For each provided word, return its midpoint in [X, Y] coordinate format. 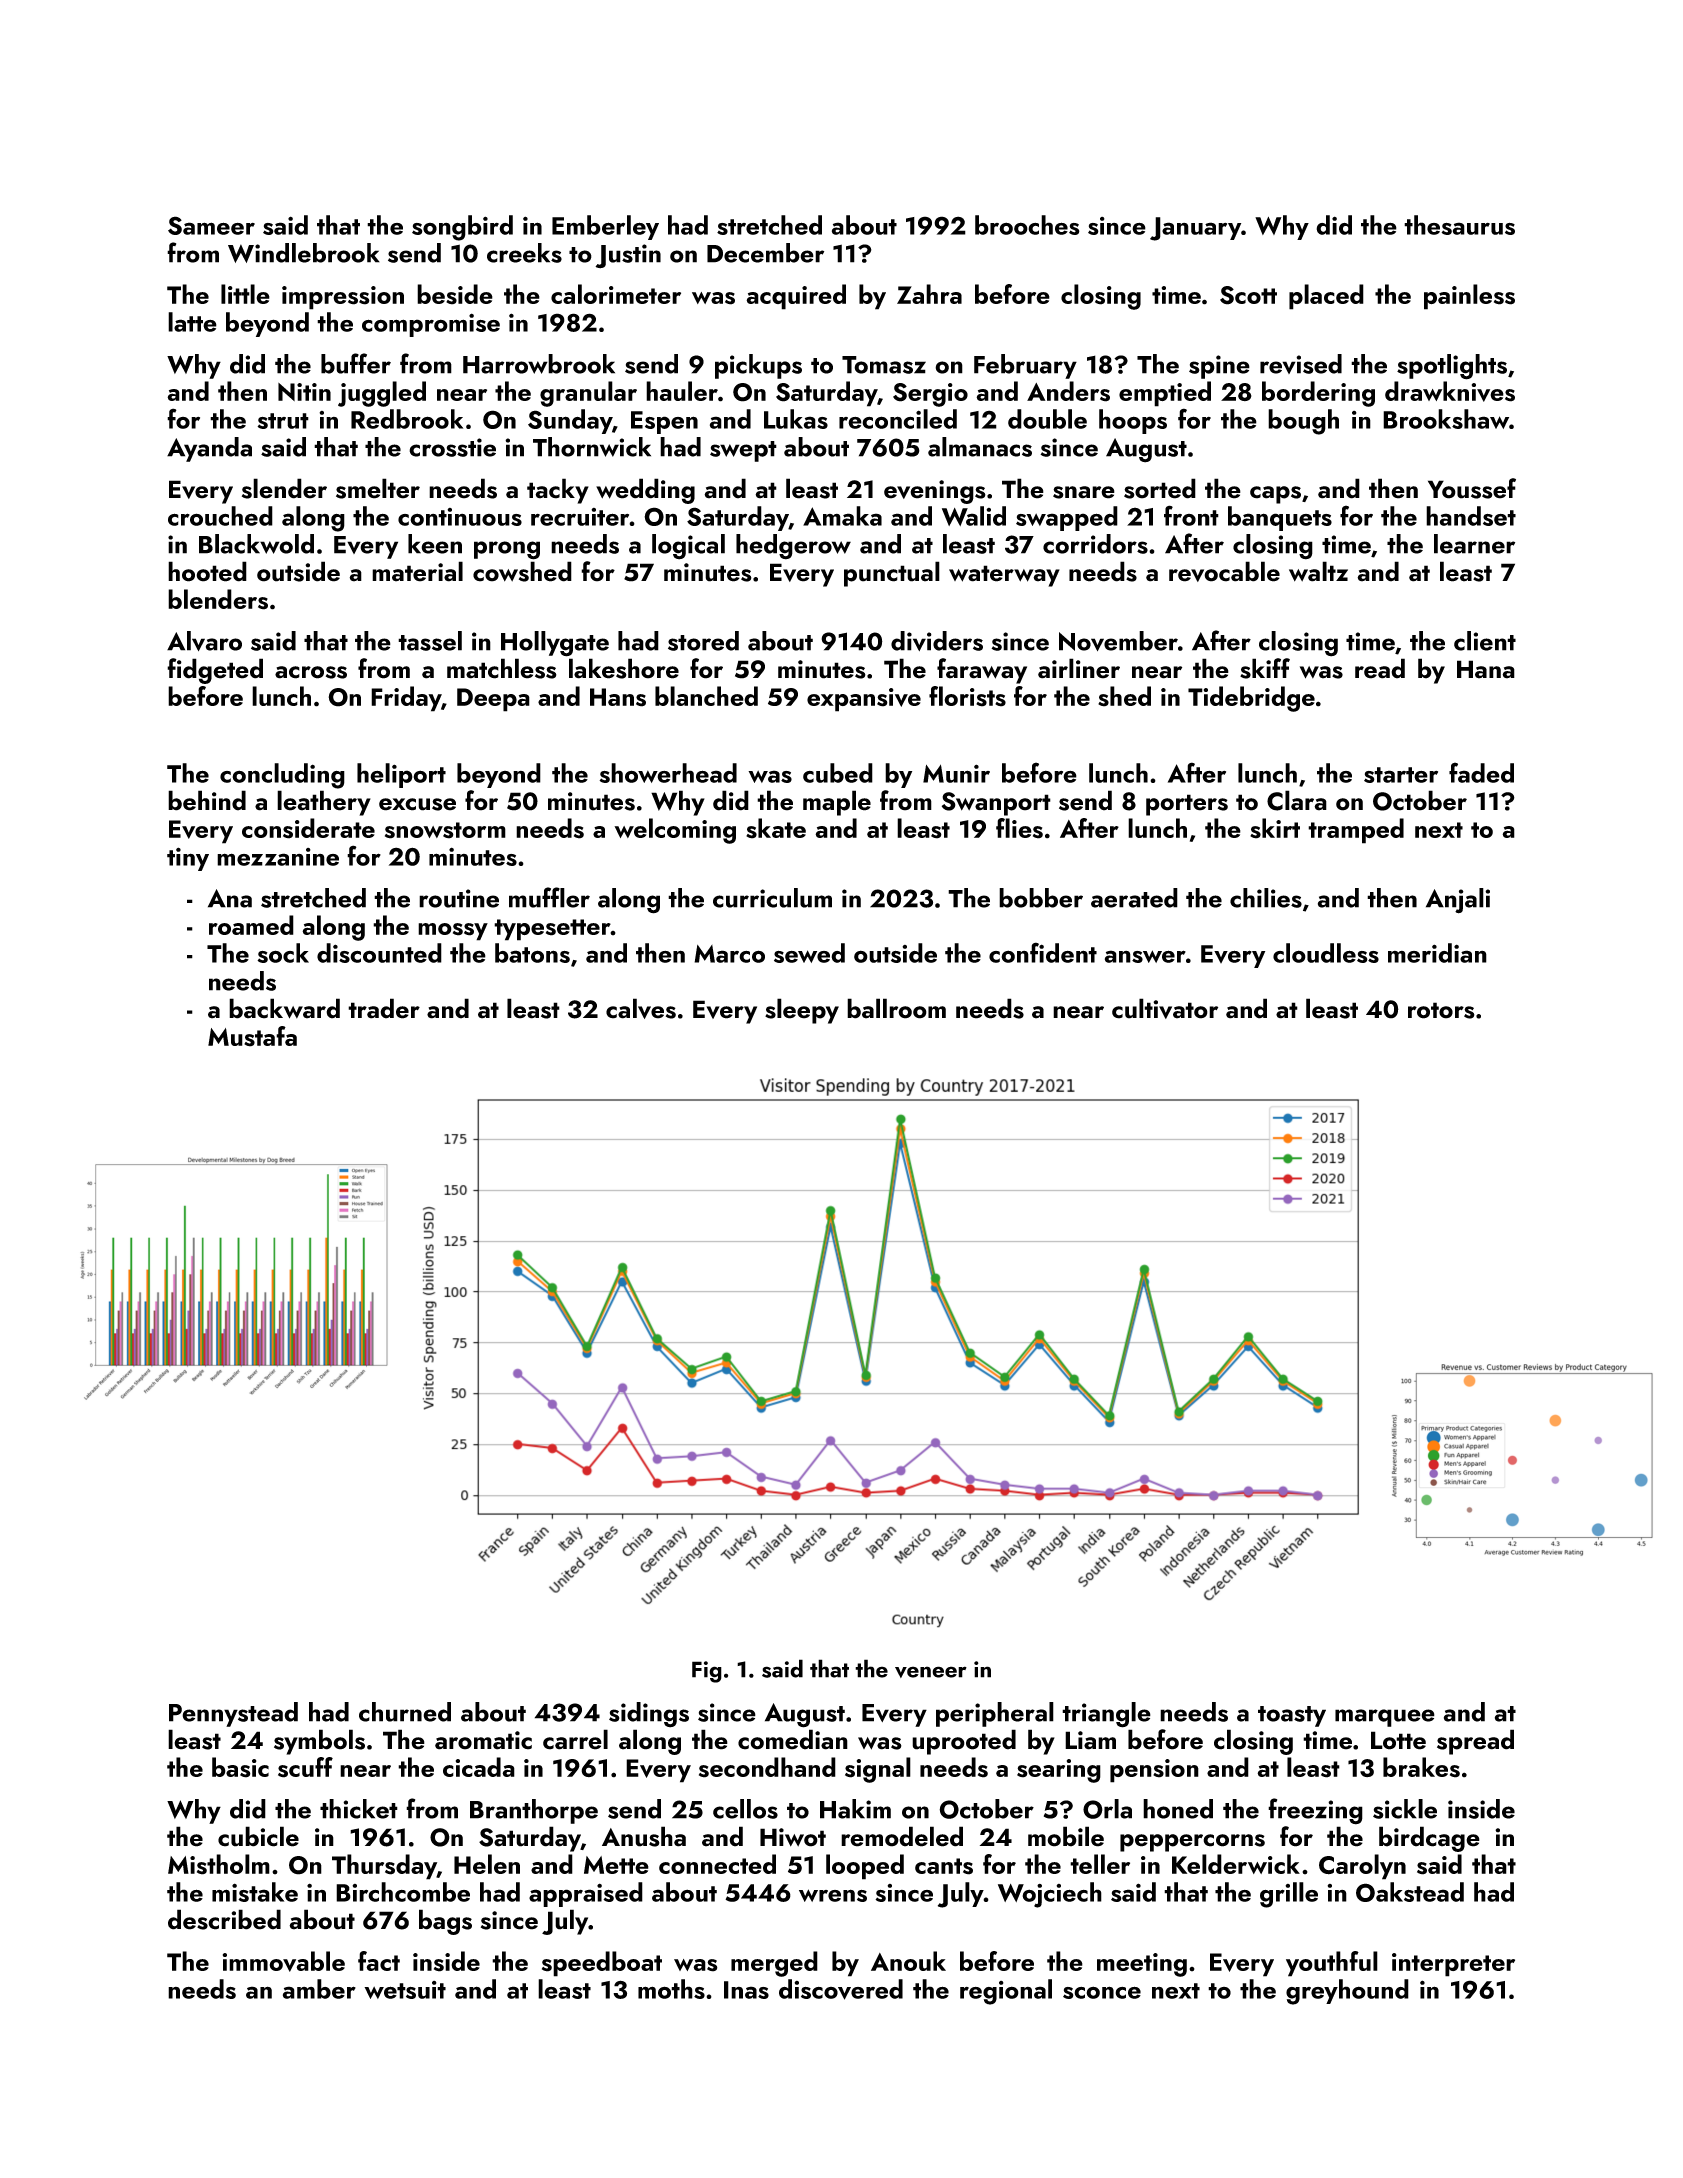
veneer [931, 1672]
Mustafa [252, 1036]
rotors [1441, 1010]
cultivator [1165, 1008]
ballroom [896, 1008]
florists [967, 696]
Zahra [929, 294]
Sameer [211, 225]
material [417, 571]
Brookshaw [1446, 419]
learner [1474, 544]
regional [1006, 1992]
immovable [284, 1961]
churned [405, 1712]
